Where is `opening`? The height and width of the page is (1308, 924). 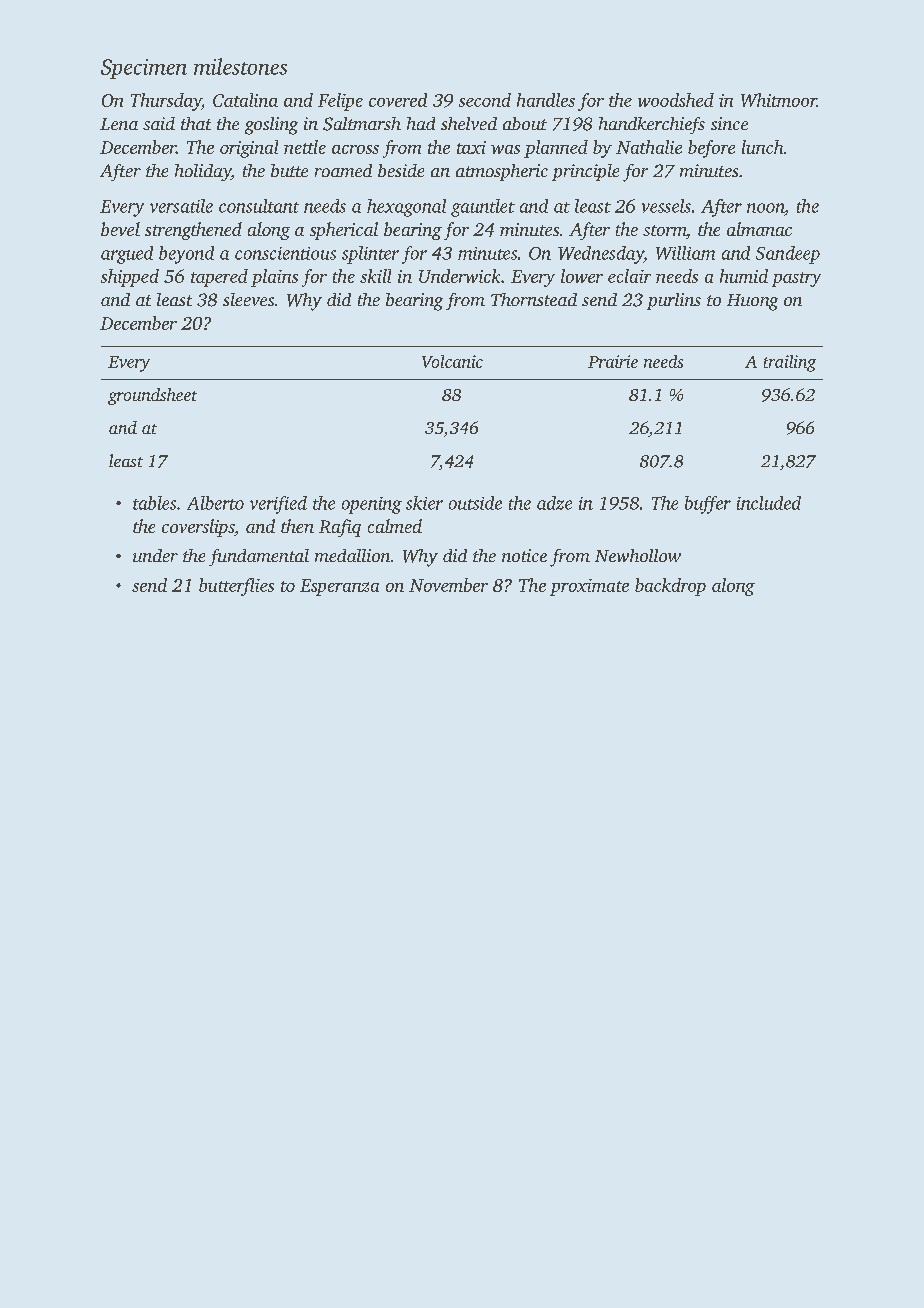
opening is located at coordinates (372, 505).
